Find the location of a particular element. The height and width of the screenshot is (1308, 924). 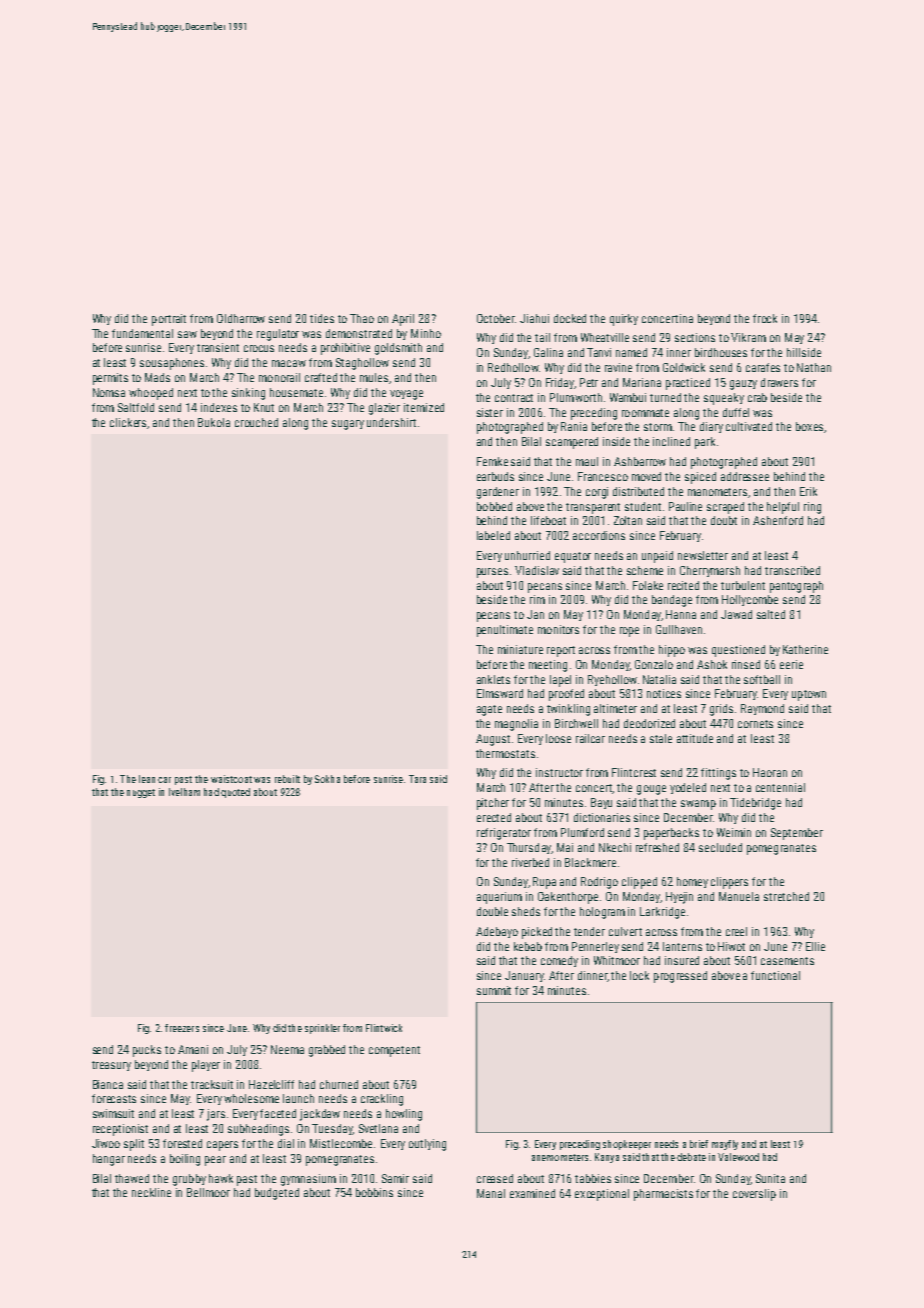

clickers is located at coordinates (129, 423).
